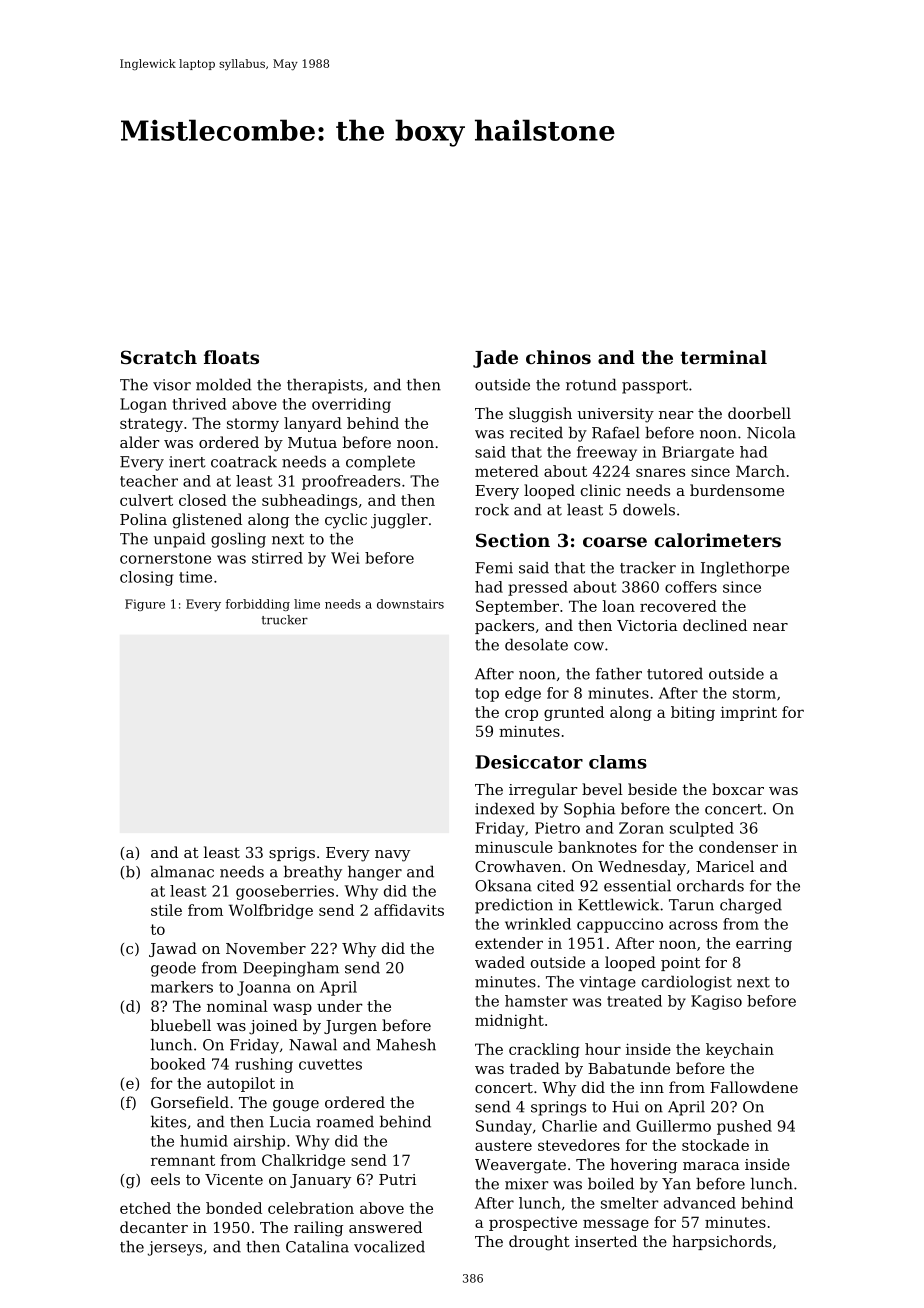  I want to click on chinos, so click(558, 357).
